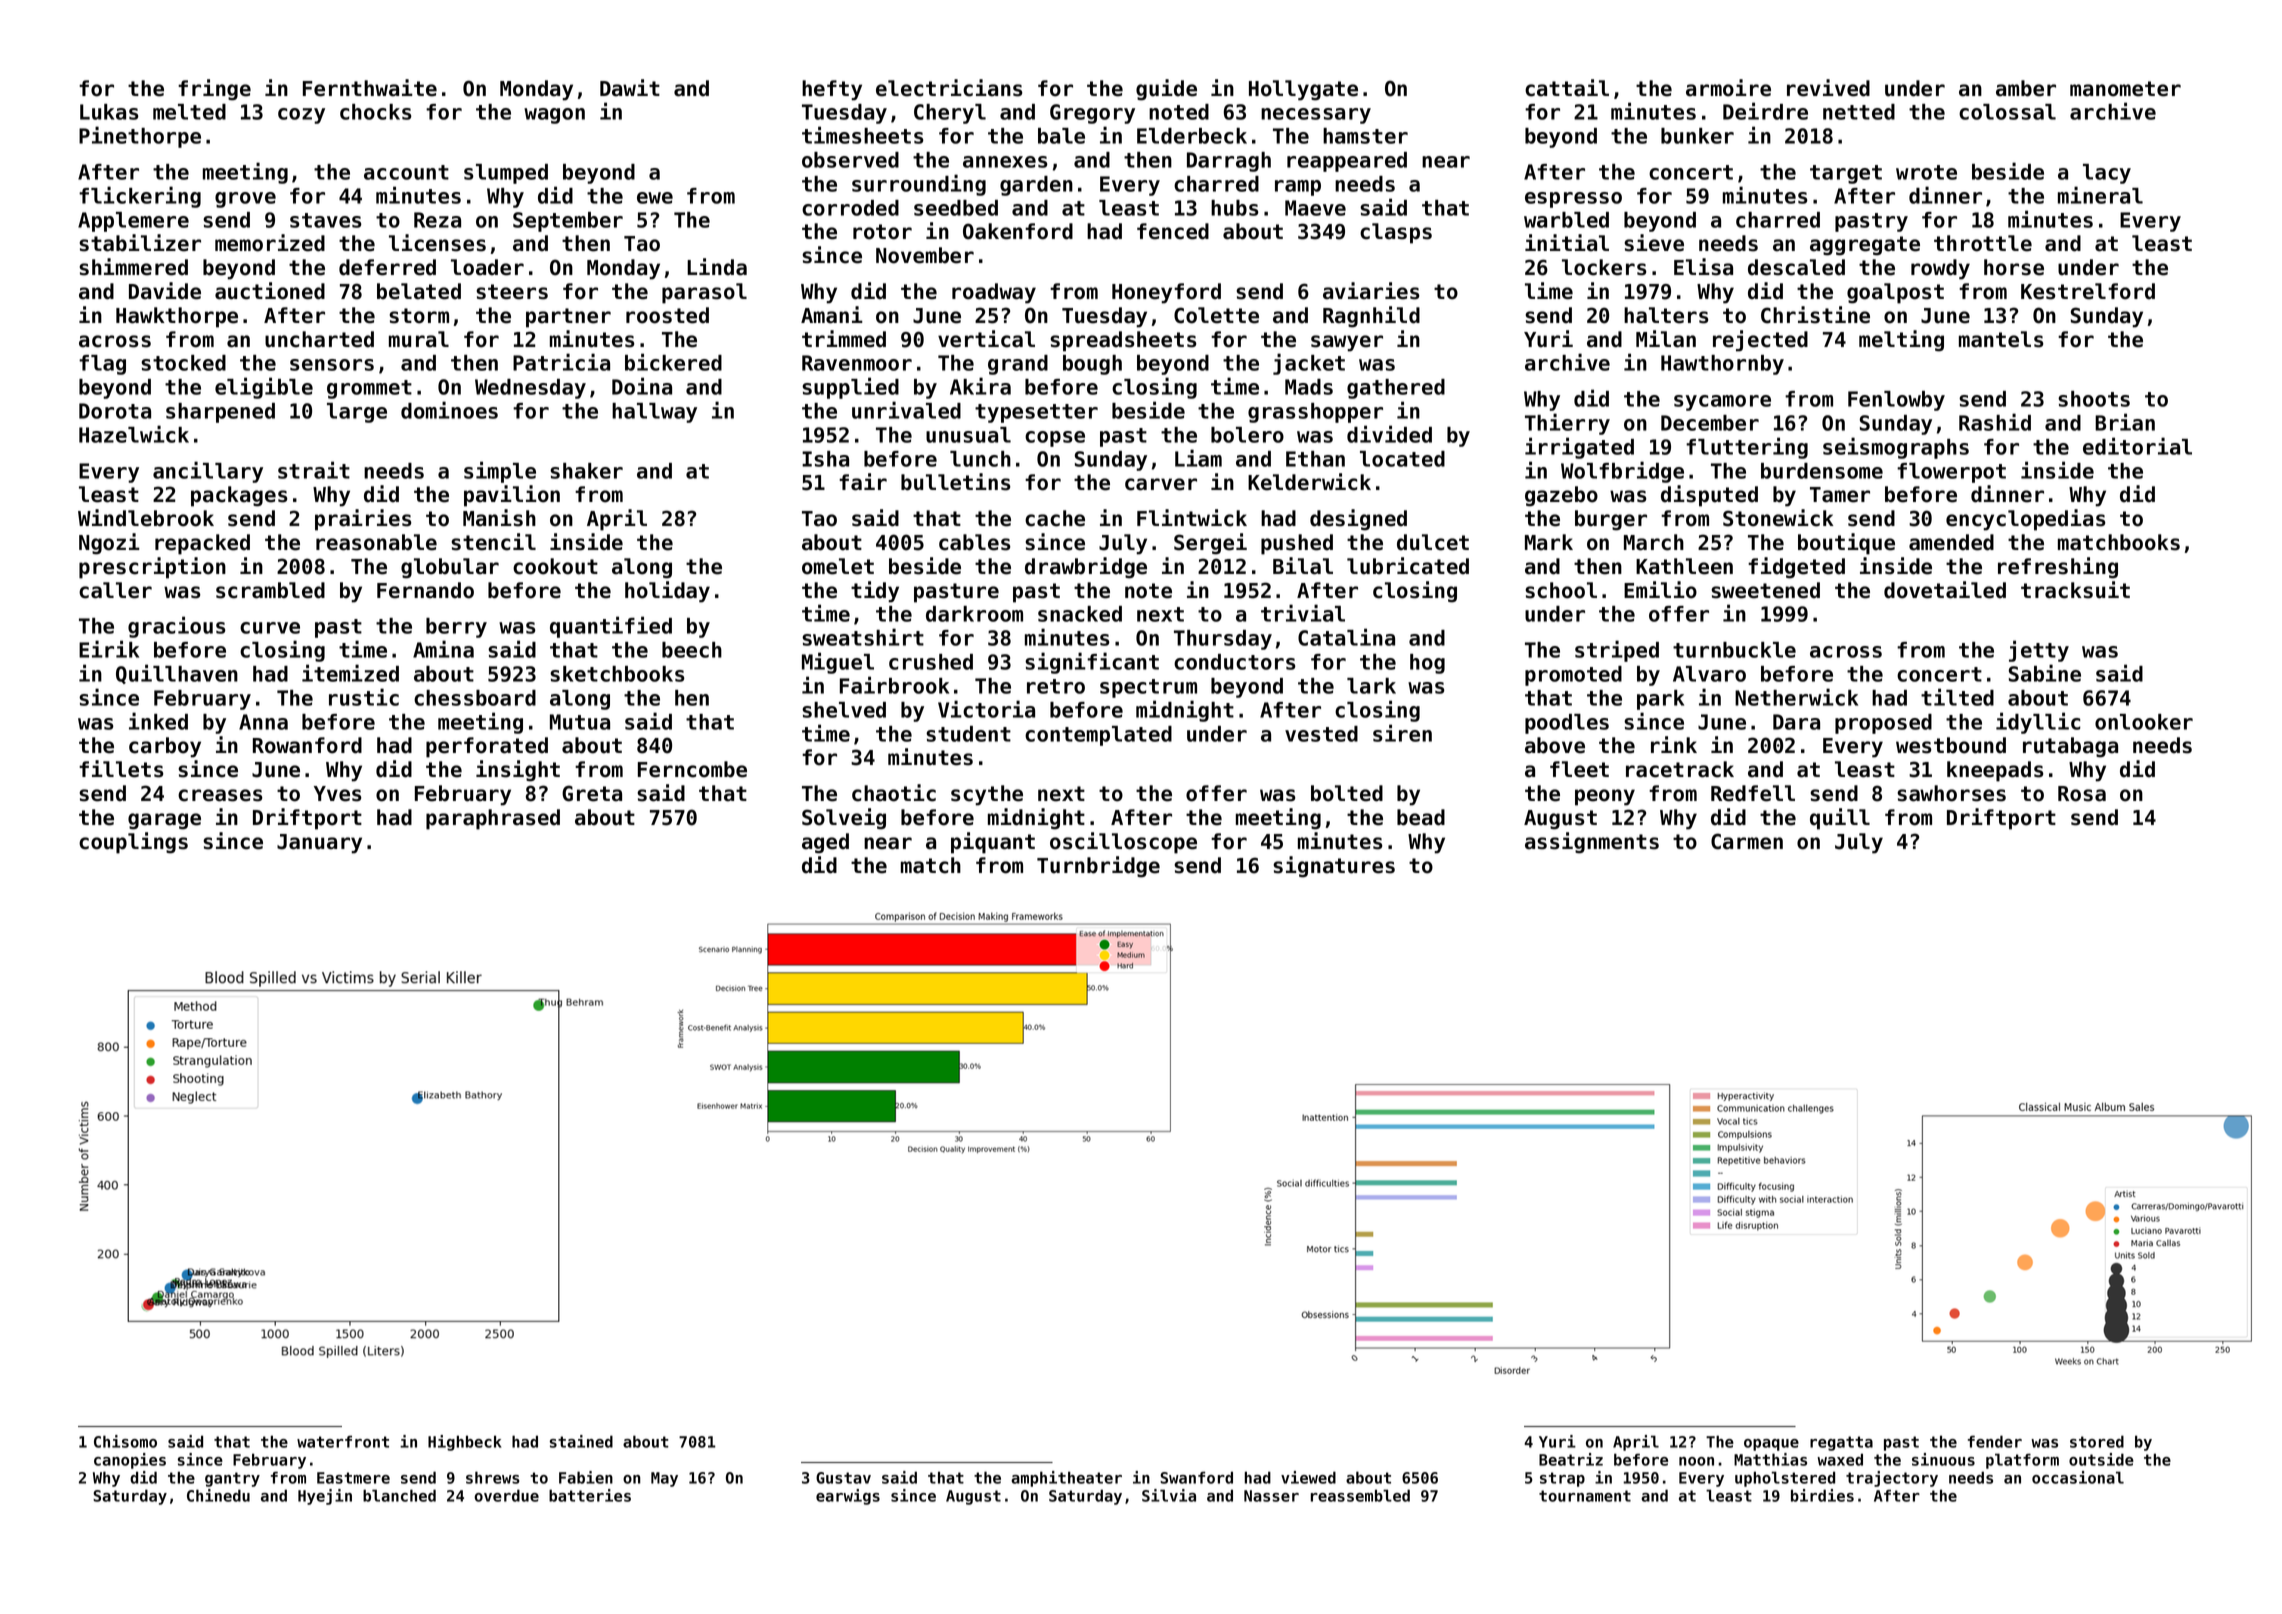 The width and height of the image is (2282, 1614). Describe the element at coordinates (848, 1497) in the image. I see `earwigs` at that location.
